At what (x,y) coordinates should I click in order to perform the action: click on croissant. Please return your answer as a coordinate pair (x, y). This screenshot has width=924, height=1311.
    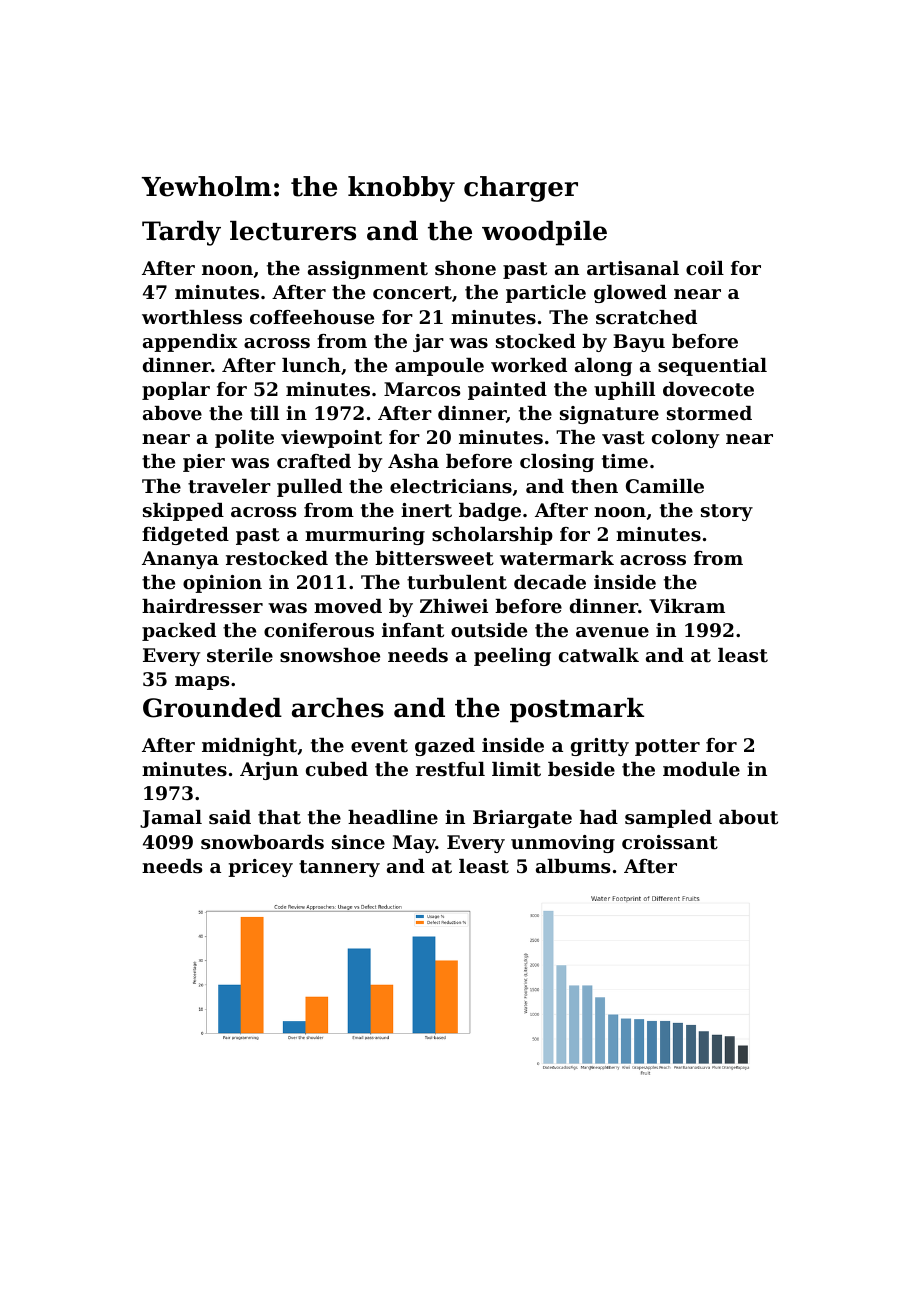
    Looking at the image, I should click on (670, 842).
